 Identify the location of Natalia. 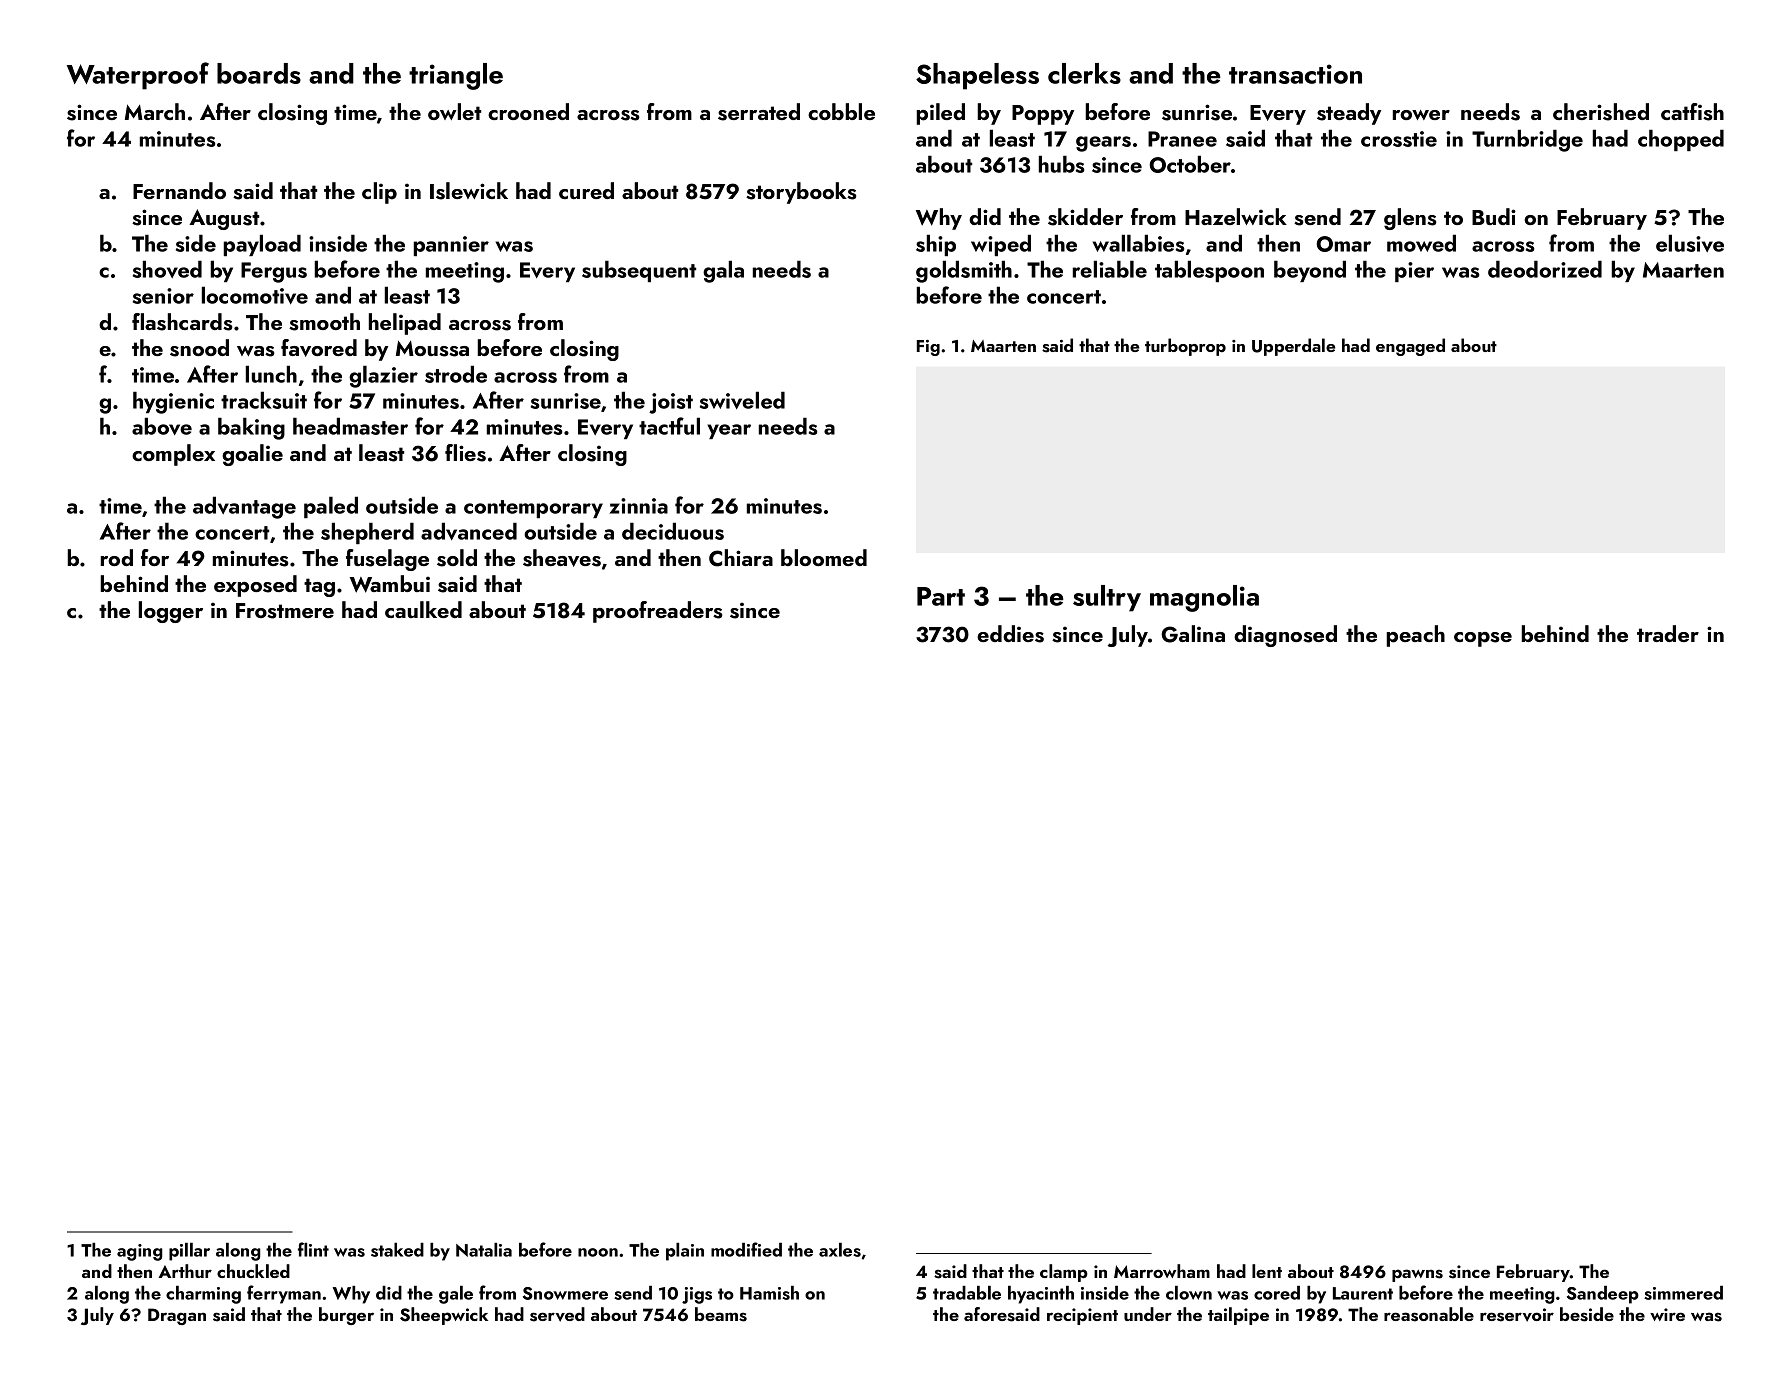
(484, 1250).
